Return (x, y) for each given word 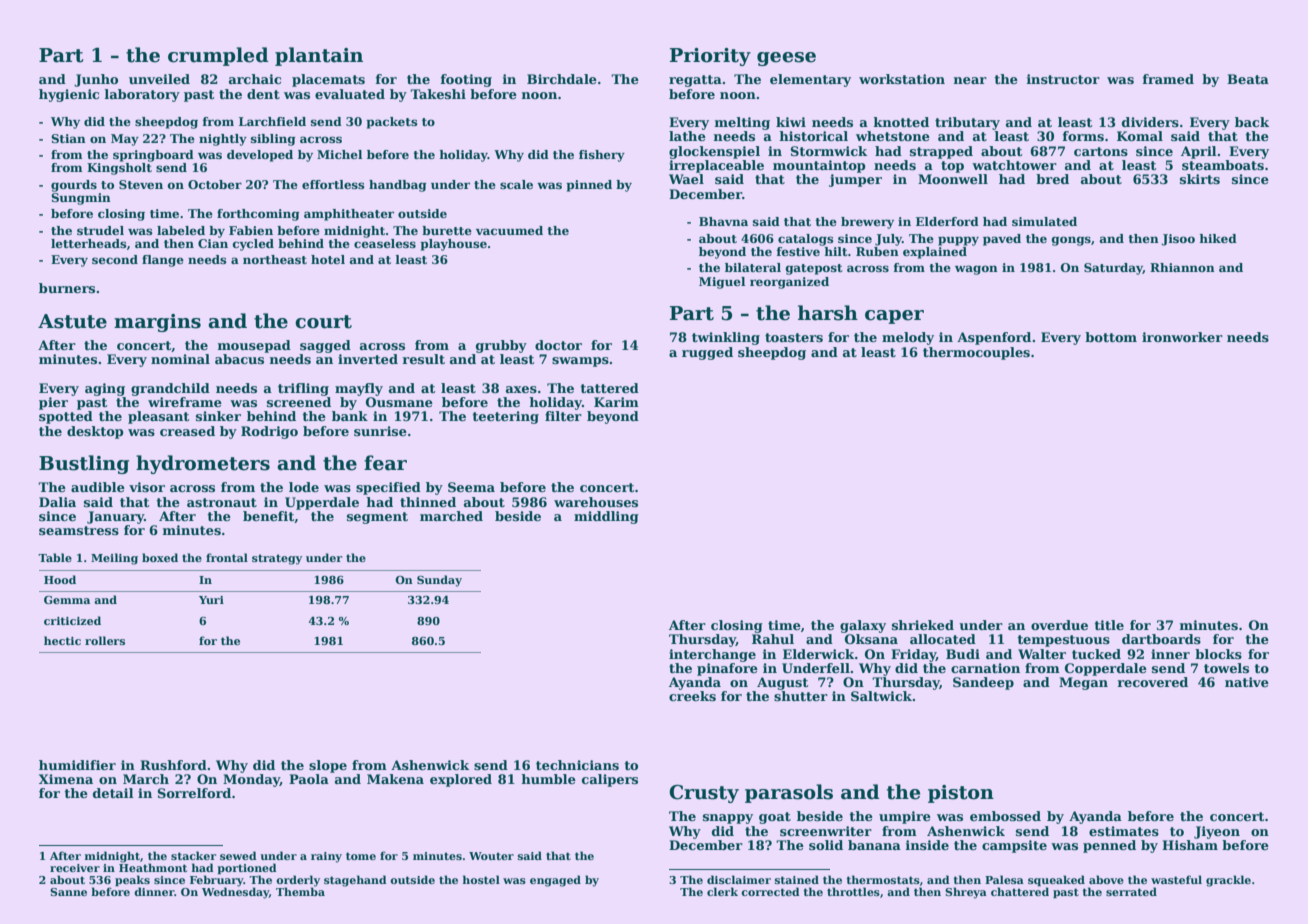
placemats (328, 80)
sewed (238, 855)
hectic (62, 640)
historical (813, 136)
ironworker (1182, 337)
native (1247, 682)
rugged (707, 353)
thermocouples (976, 353)
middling (606, 517)
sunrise (380, 431)
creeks (692, 696)
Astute (72, 321)
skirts (1200, 179)
